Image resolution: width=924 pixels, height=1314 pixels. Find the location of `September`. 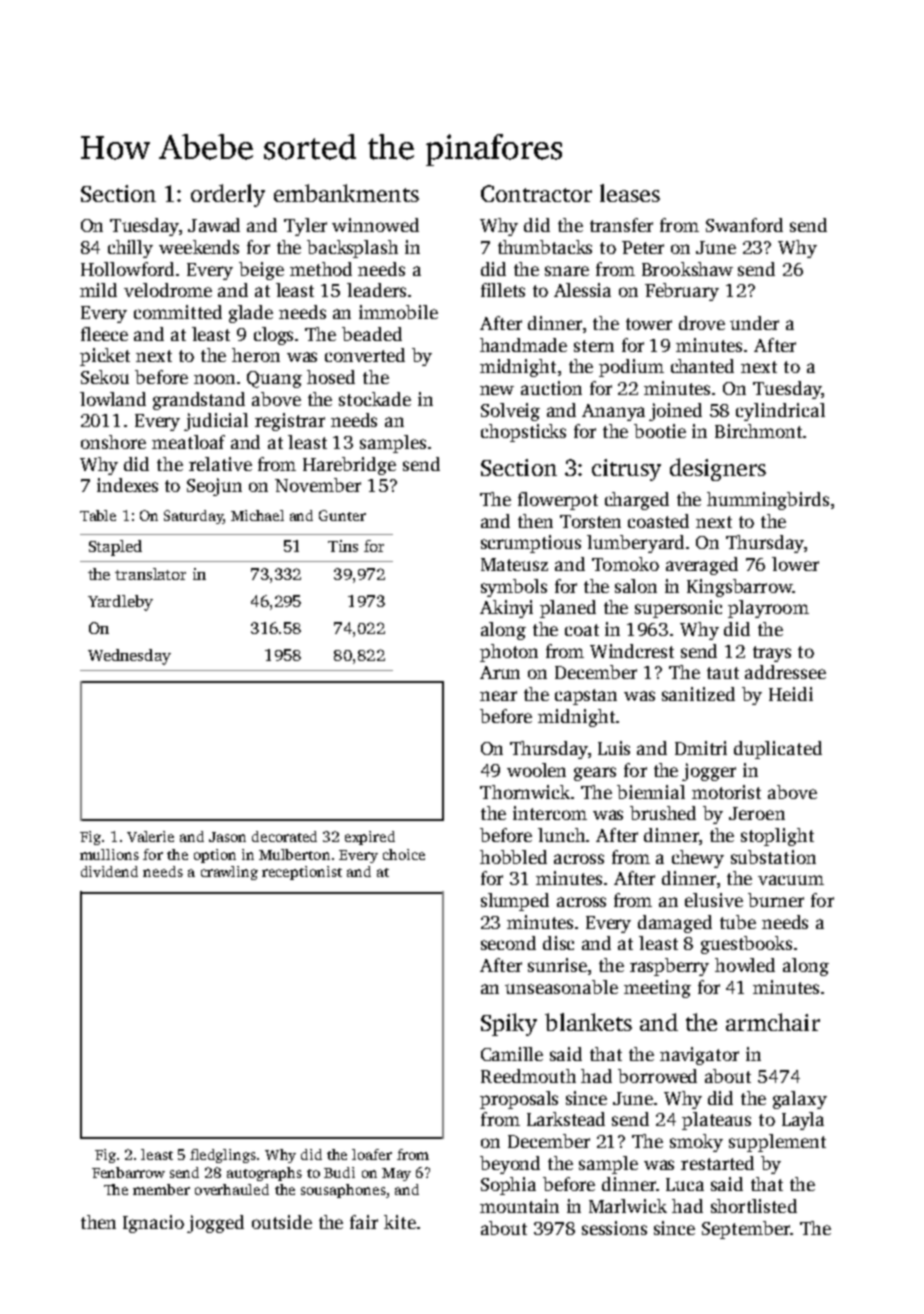

September is located at coordinates (746, 1230).
